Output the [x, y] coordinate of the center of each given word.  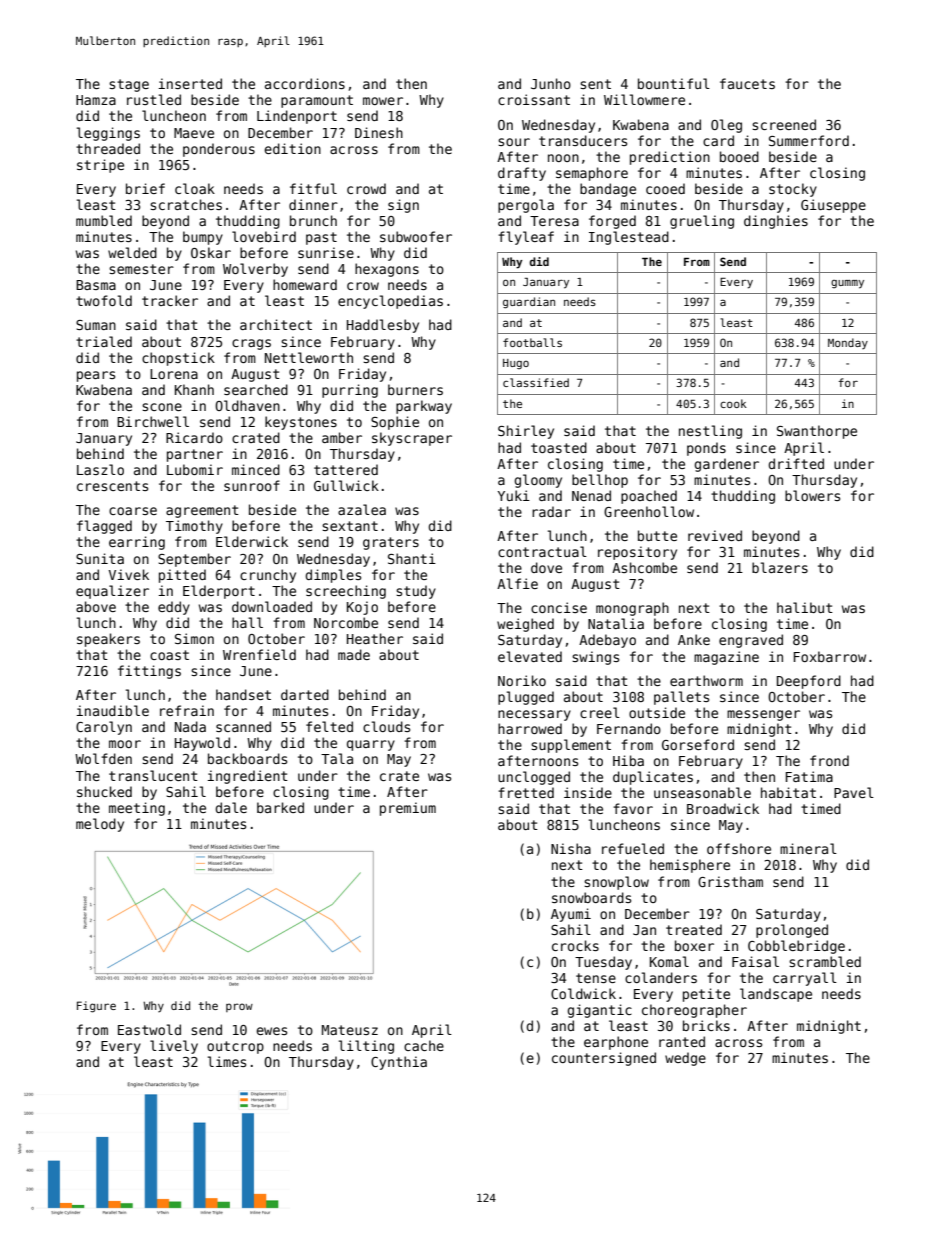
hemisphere [690, 866]
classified [536, 382]
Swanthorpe [817, 432]
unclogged [534, 778]
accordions [305, 83]
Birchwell [153, 421]
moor [125, 744]
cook [733, 403]
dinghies [776, 222]
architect [276, 324]
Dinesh [379, 132]
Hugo [516, 364]
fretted [526, 792]
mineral [808, 848]
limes [227, 1061]
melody [100, 825]
